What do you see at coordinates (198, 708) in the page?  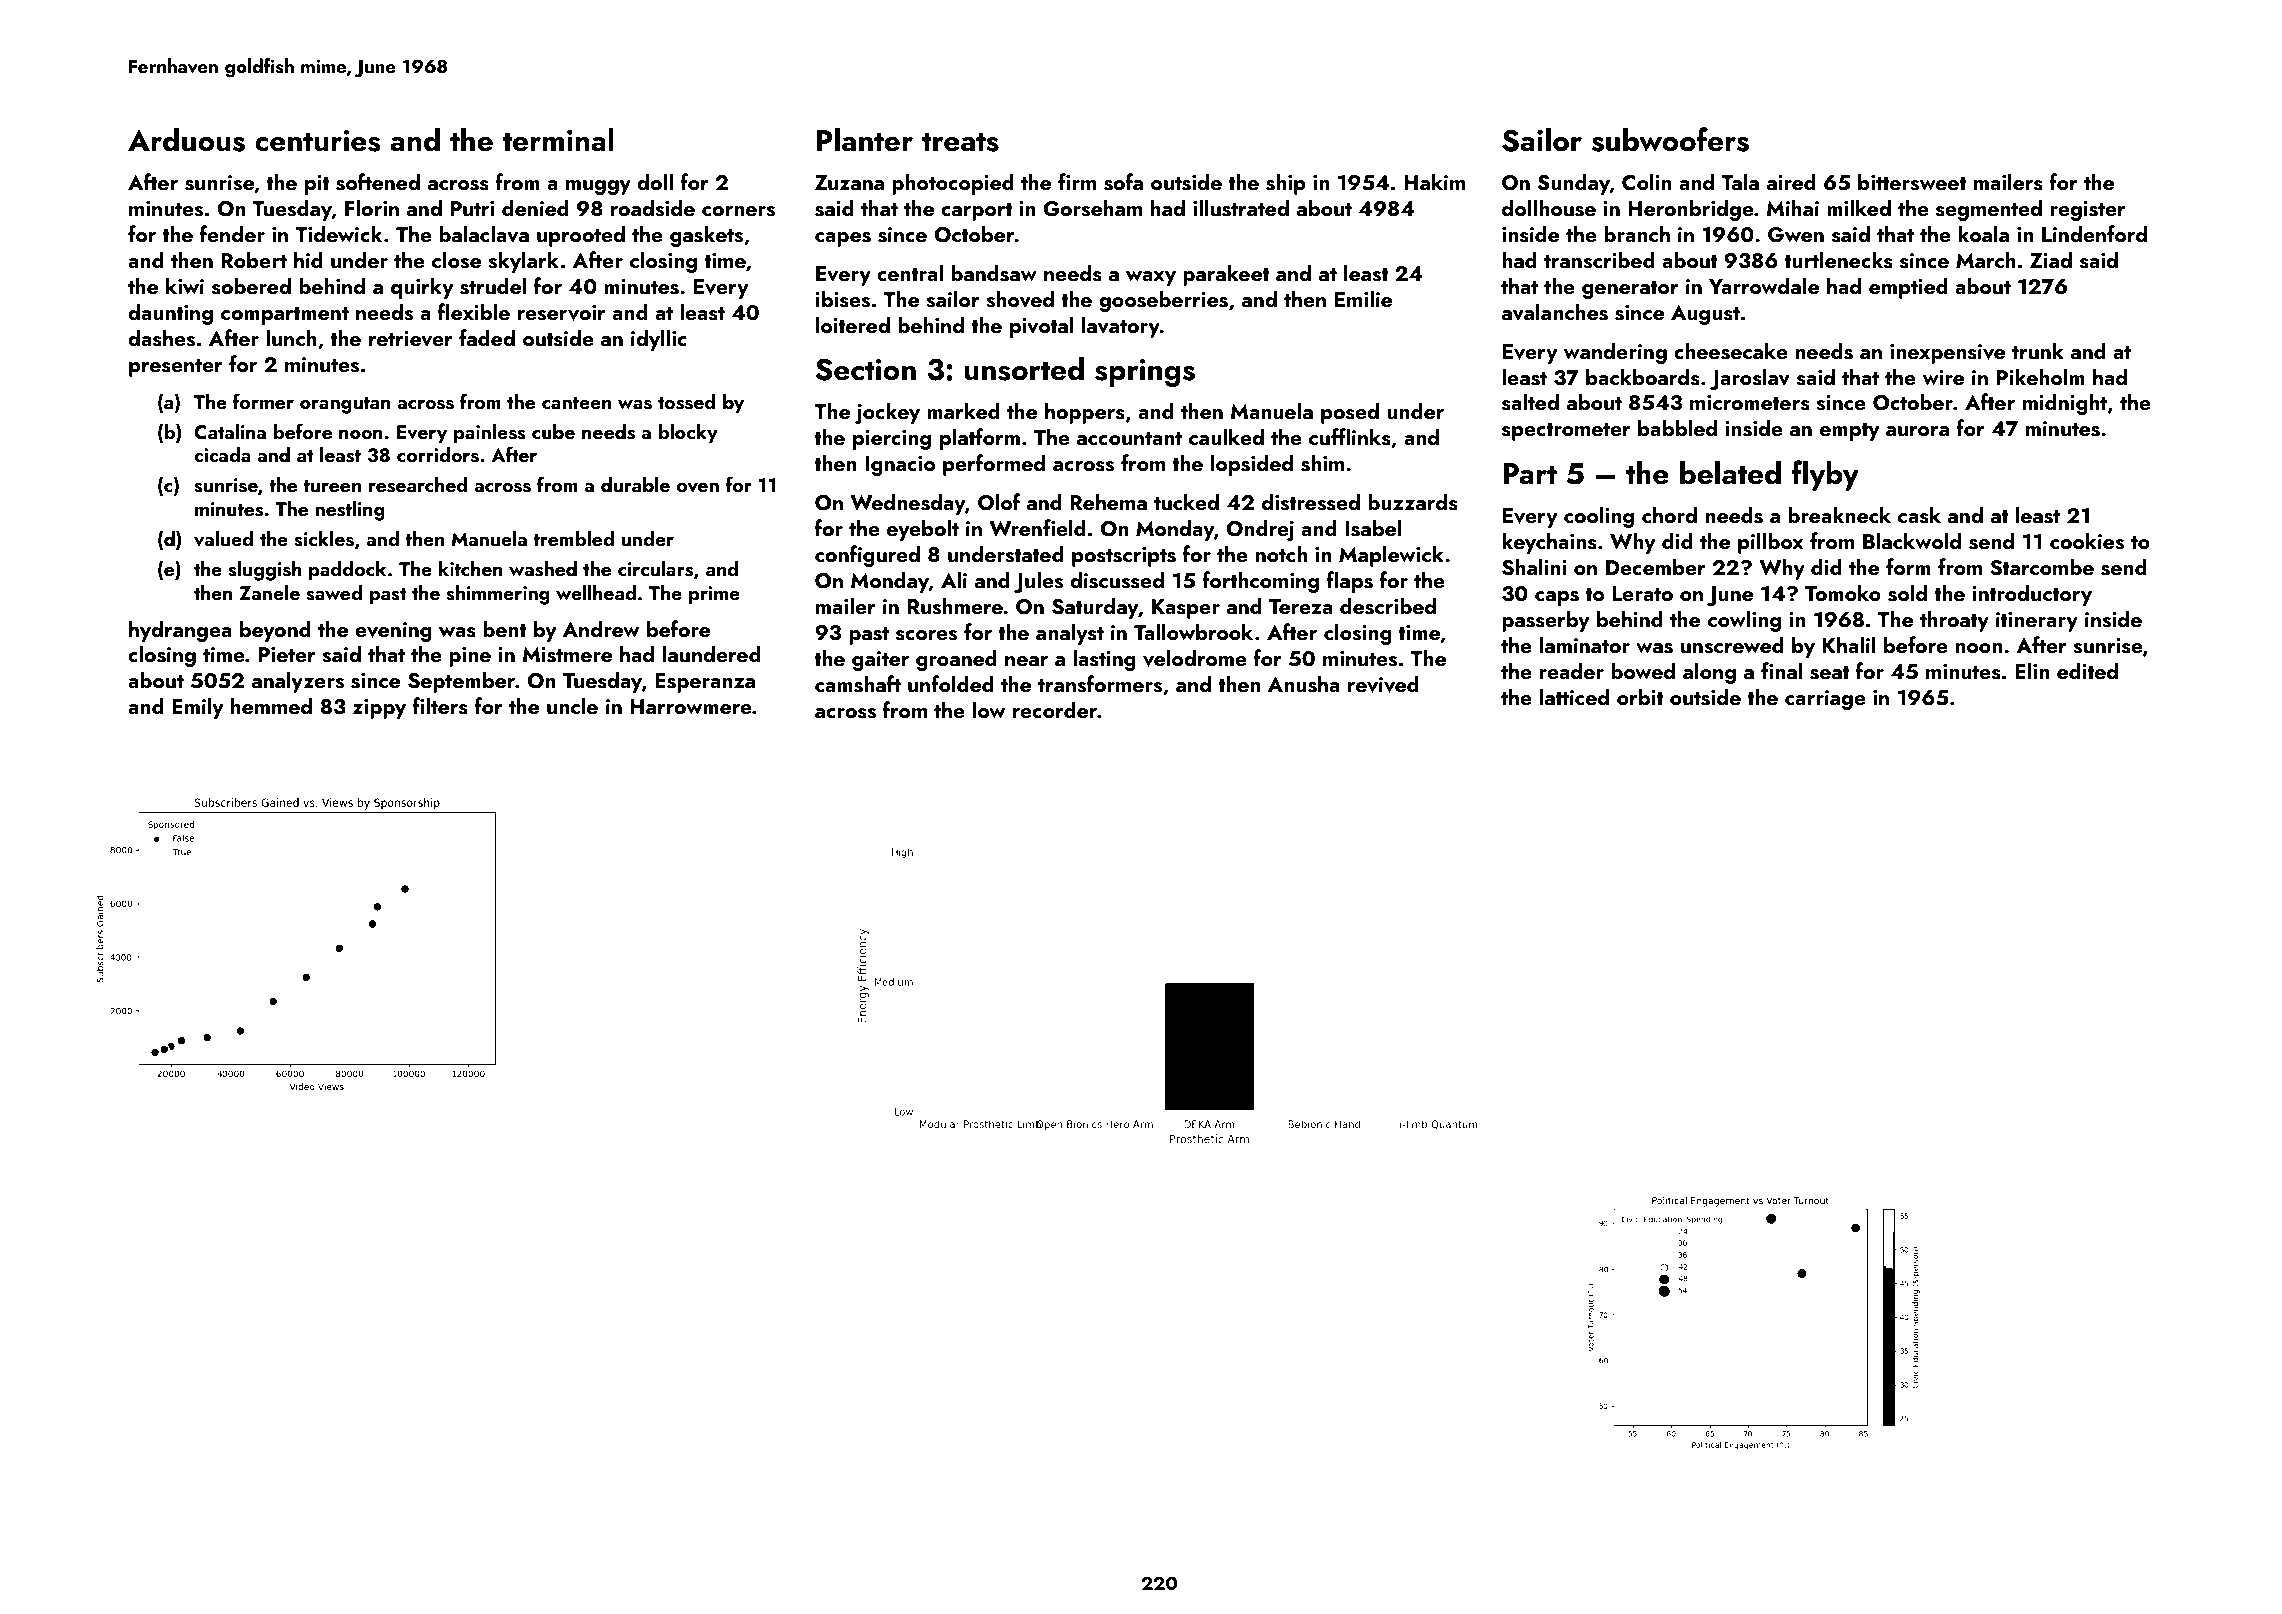 I see `Emily` at bounding box center [198, 708].
